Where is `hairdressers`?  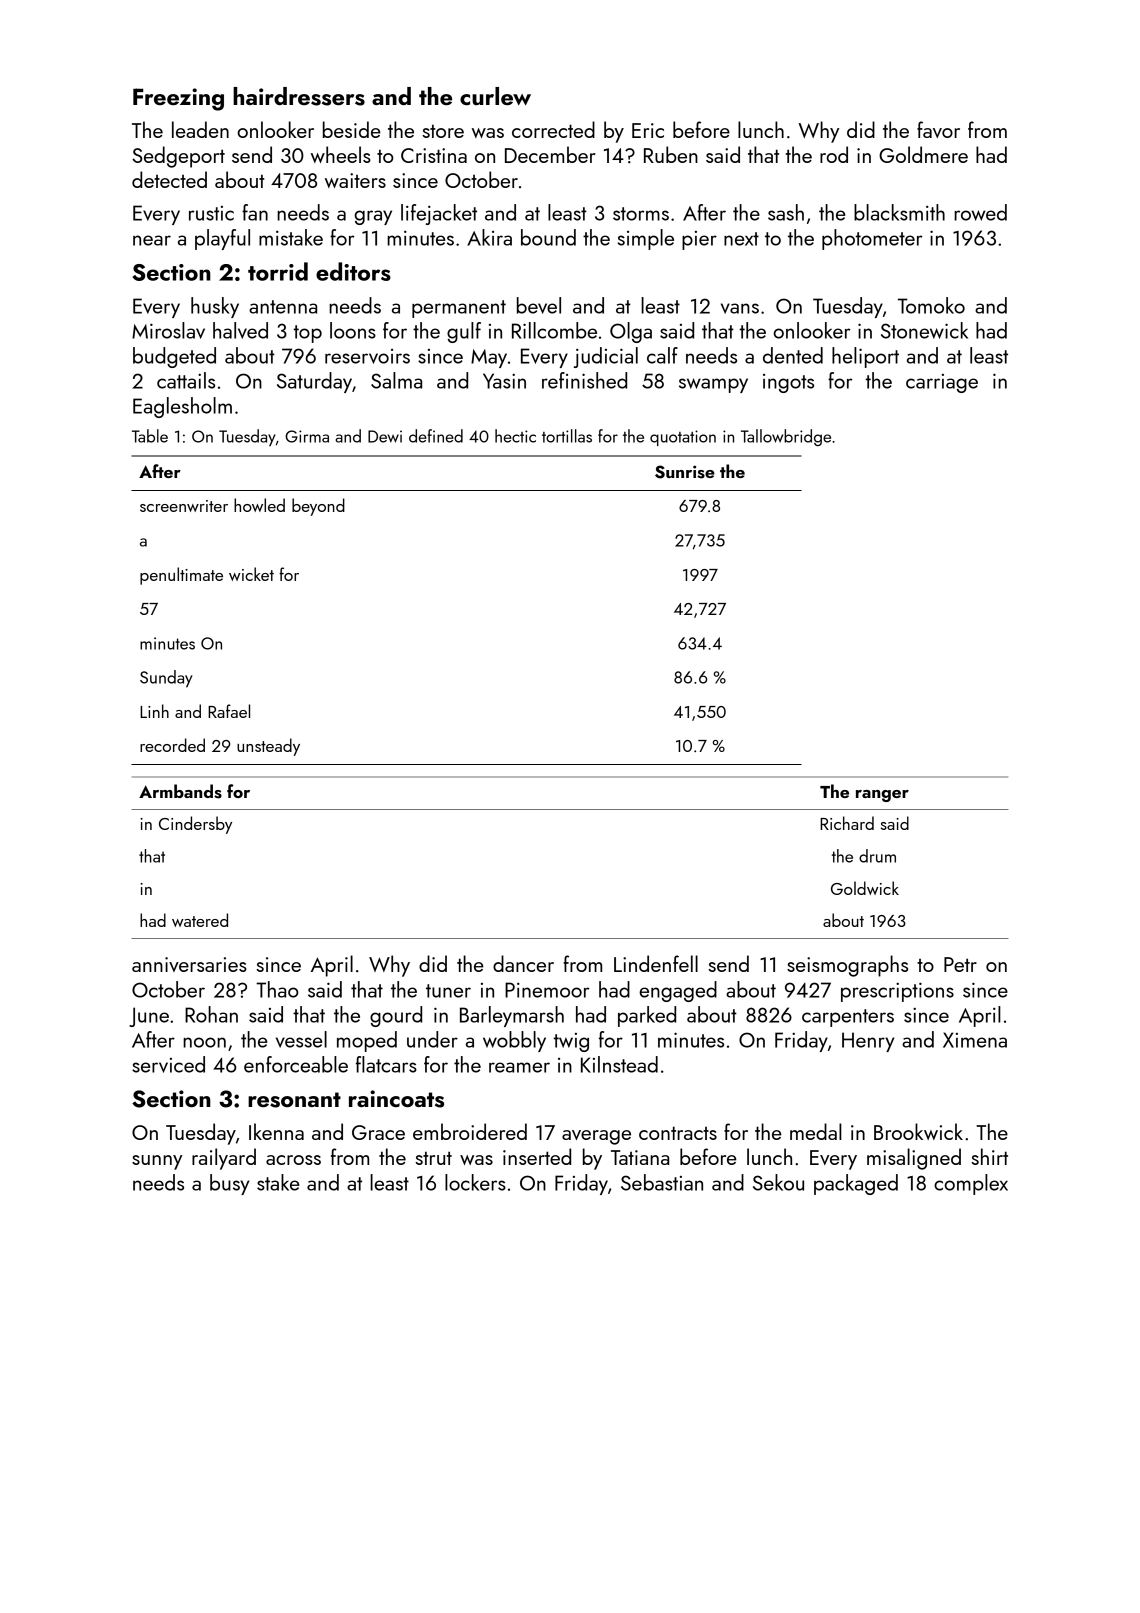
hairdressers is located at coordinates (299, 96).
